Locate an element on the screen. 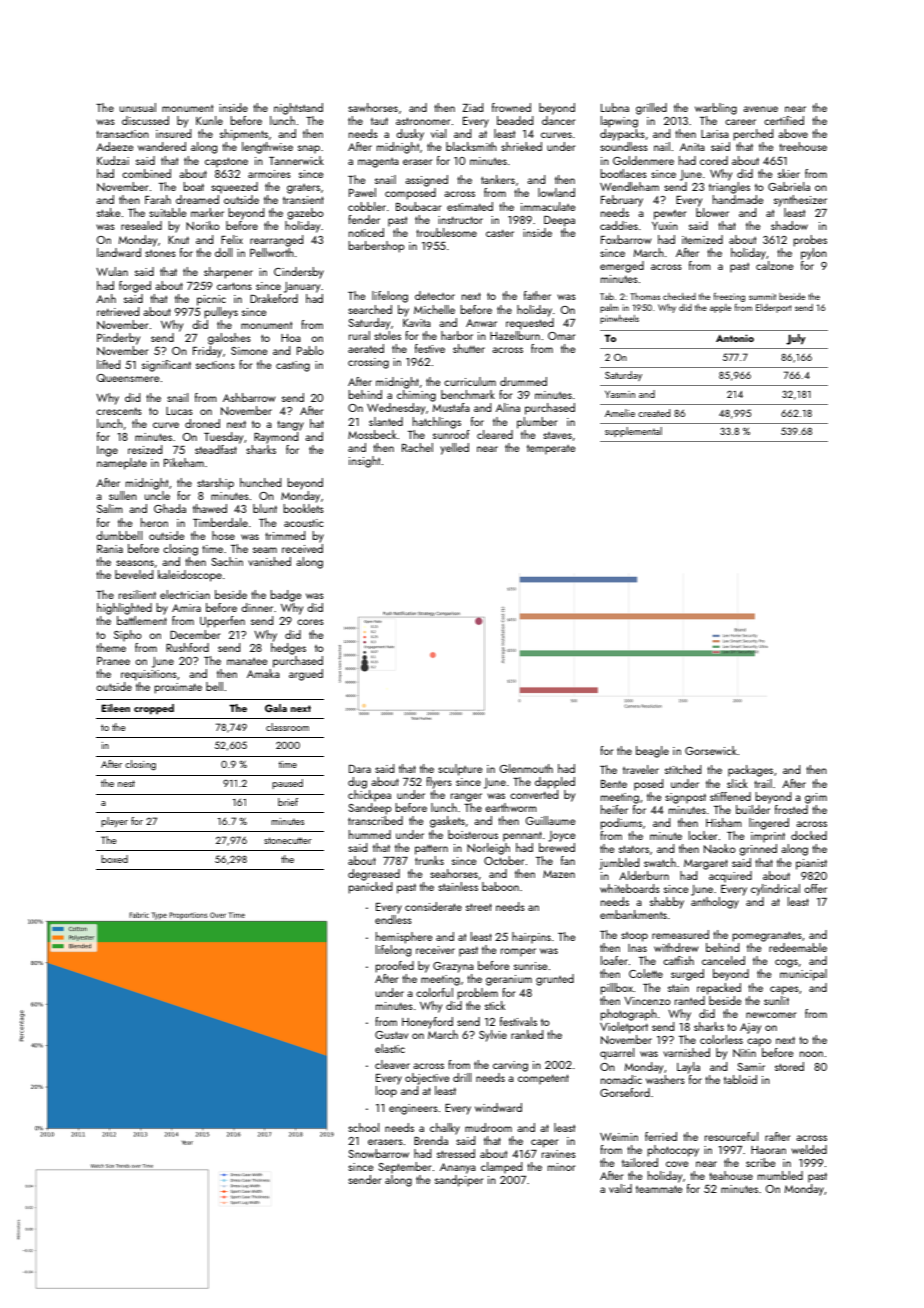 This screenshot has height=1308, width=924. grim is located at coordinates (816, 798).
